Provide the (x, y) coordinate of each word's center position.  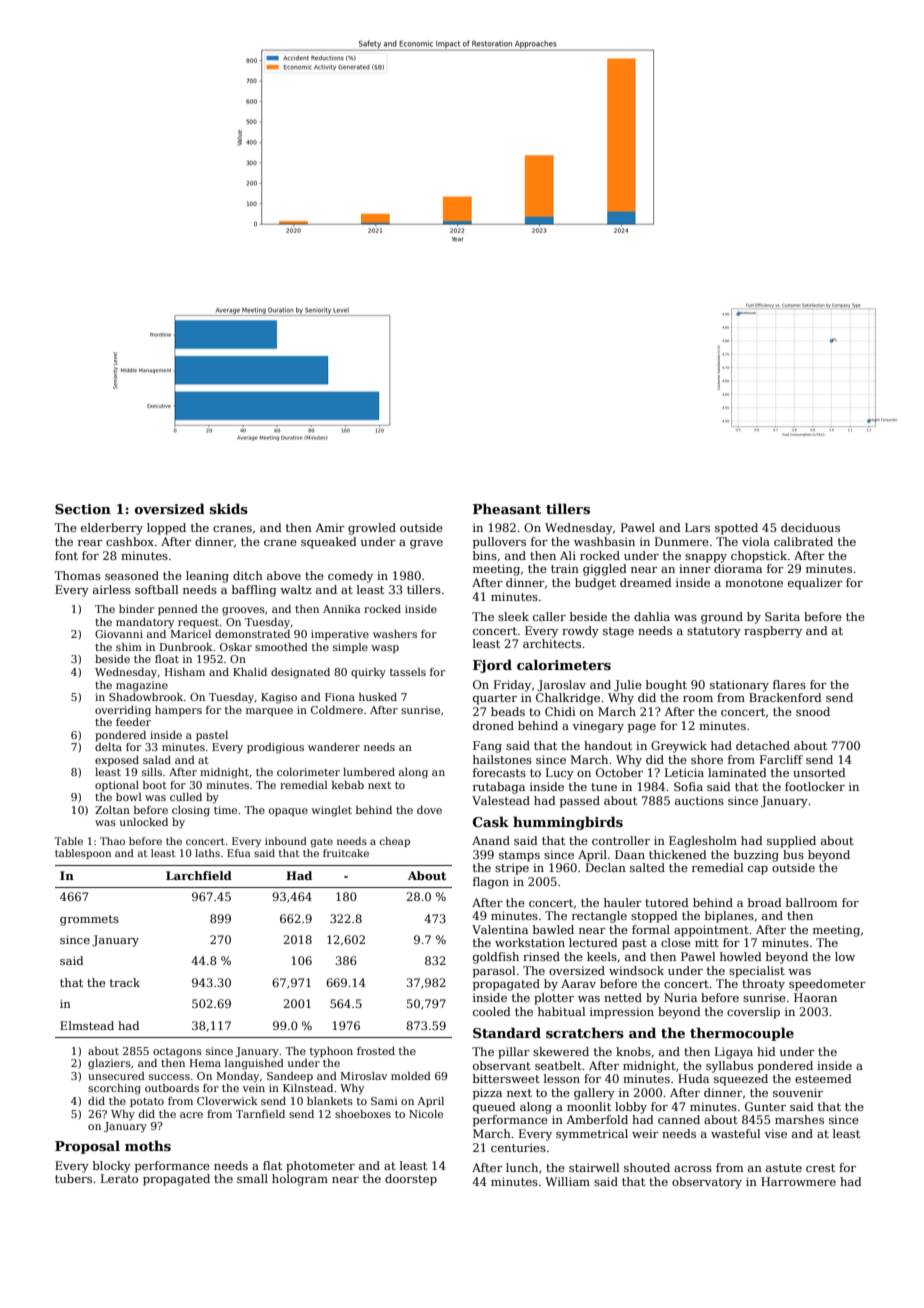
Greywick (679, 747)
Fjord (492, 666)
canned (679, 1119)
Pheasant (507, 508)
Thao (112, 841)
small (252, 1178)
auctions (699, 800)
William (567, 1181)
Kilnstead (308, 1088)
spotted (736, 529)
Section (83, 509)
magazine (142, 686)
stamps (519, 856)
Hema (205, 1063)
